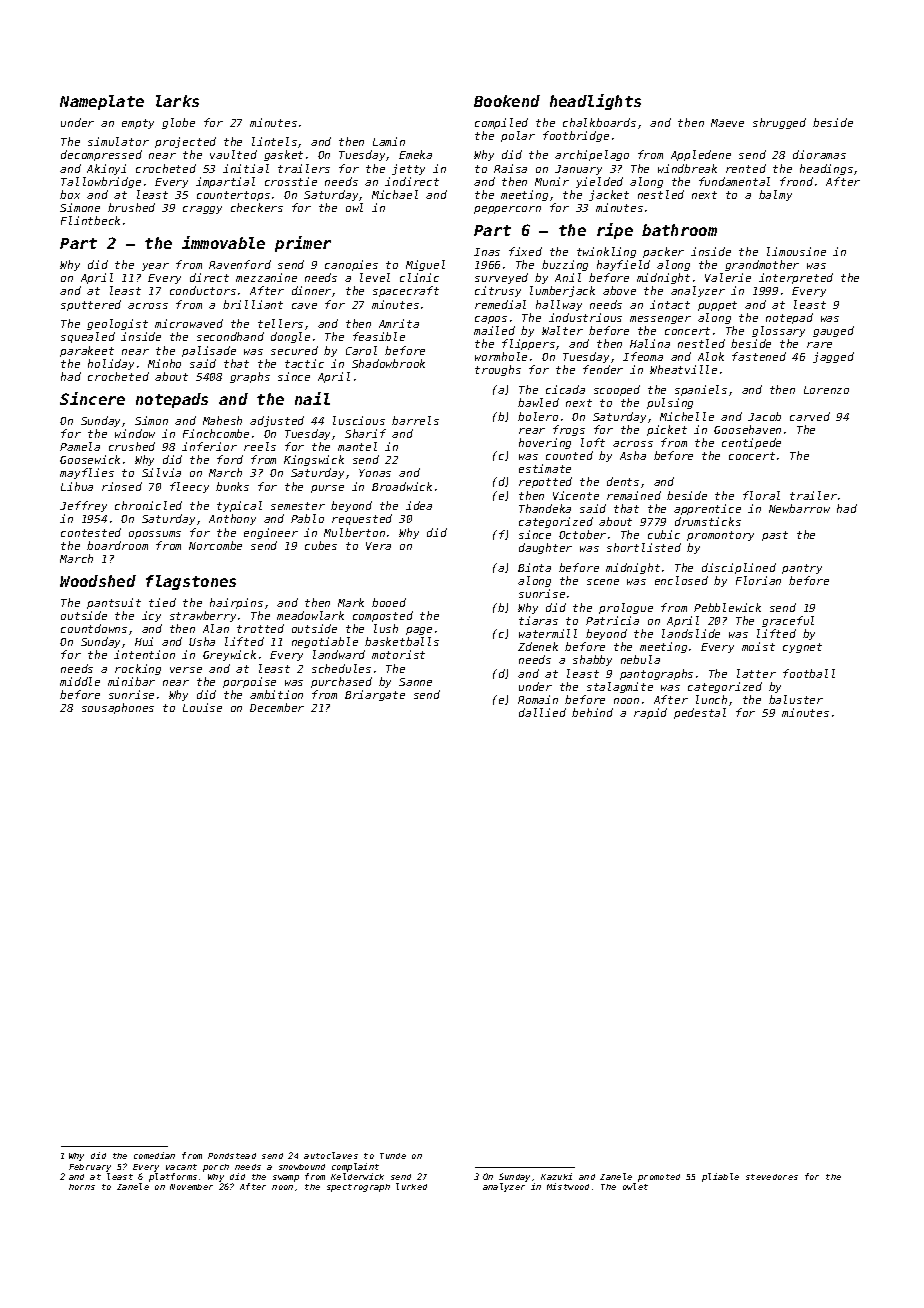 The image size is (924, 1308). I want to click on brushed, so click(131, 207).
